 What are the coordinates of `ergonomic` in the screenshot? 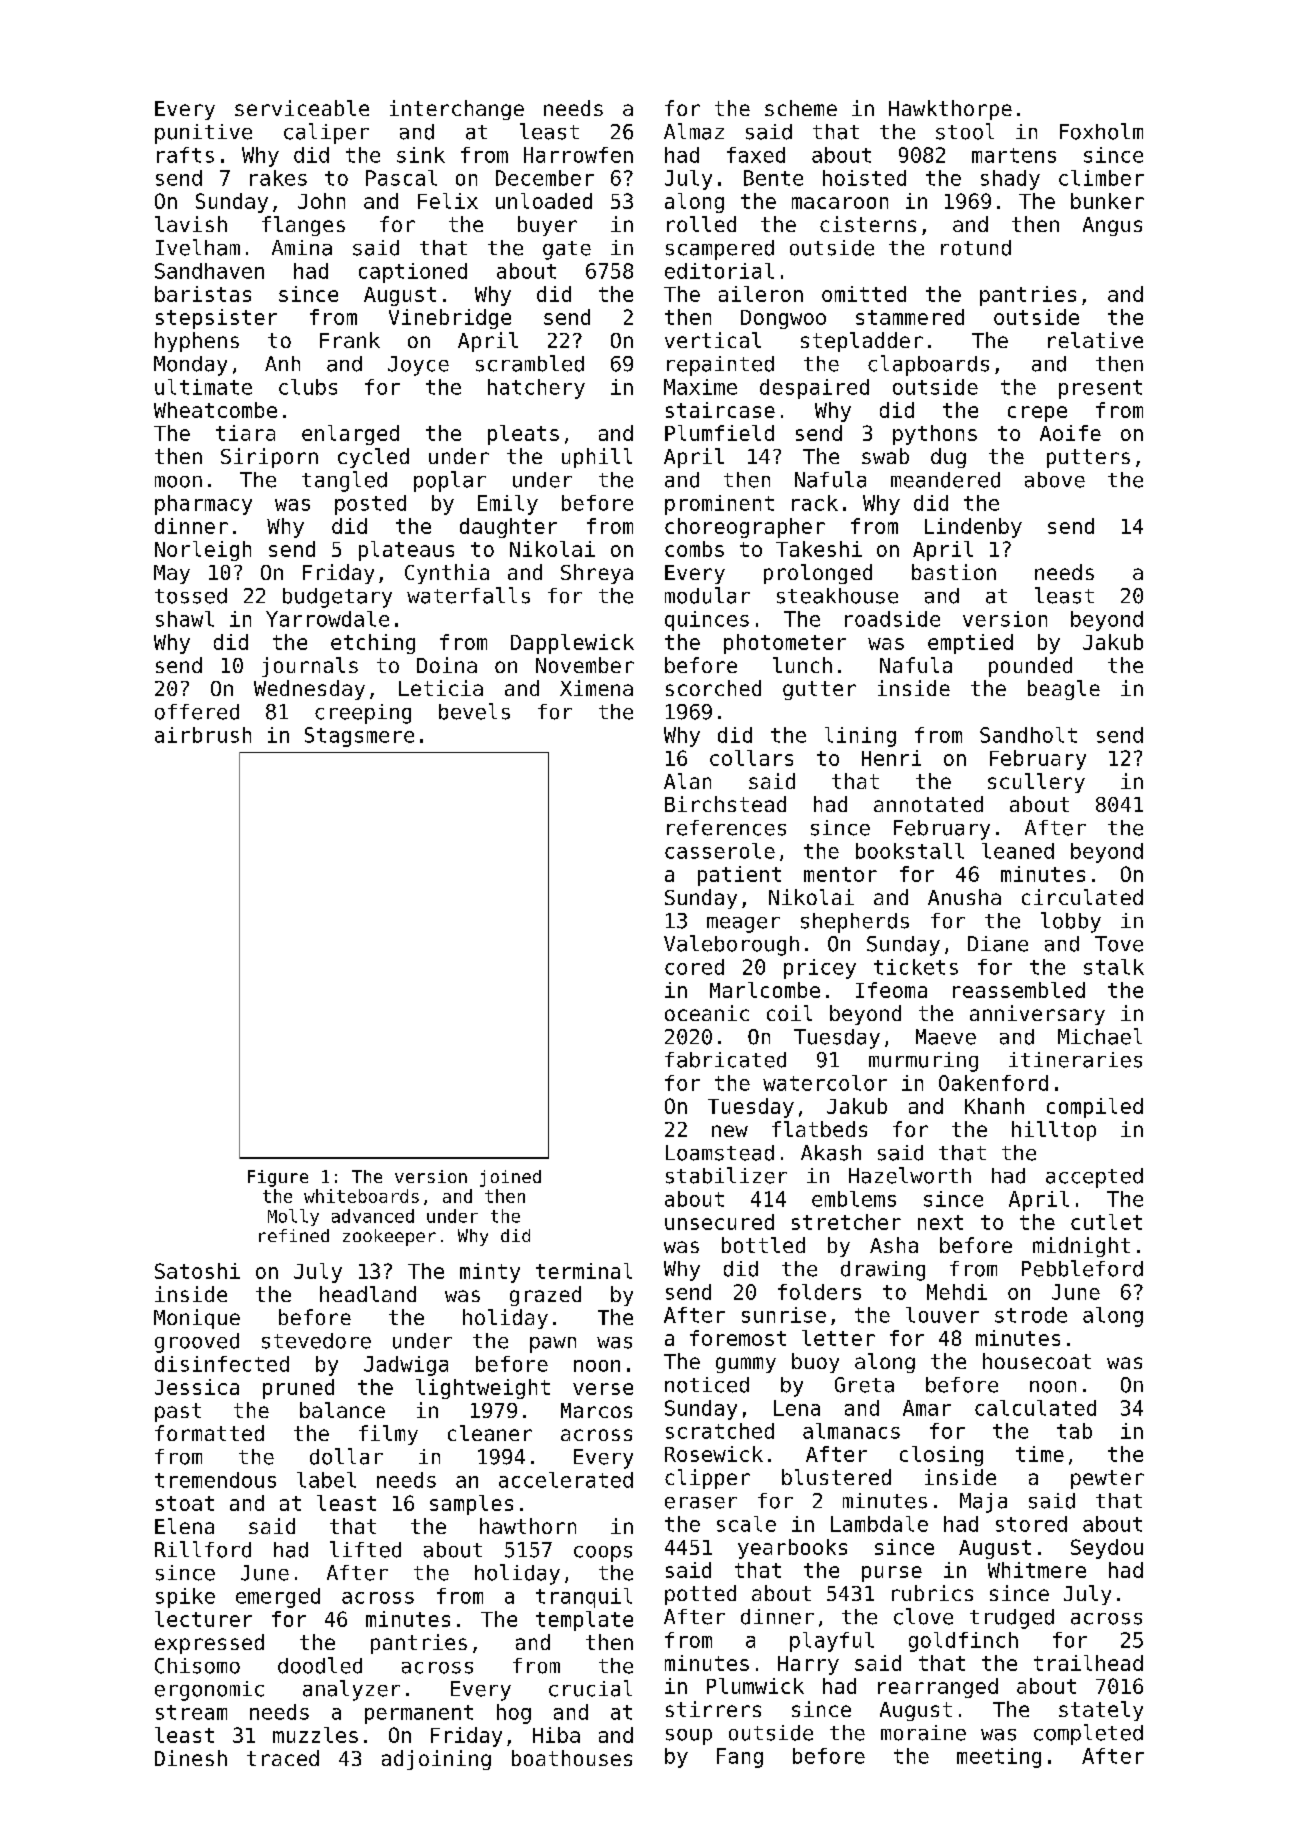 It's located at (209, 1691).
